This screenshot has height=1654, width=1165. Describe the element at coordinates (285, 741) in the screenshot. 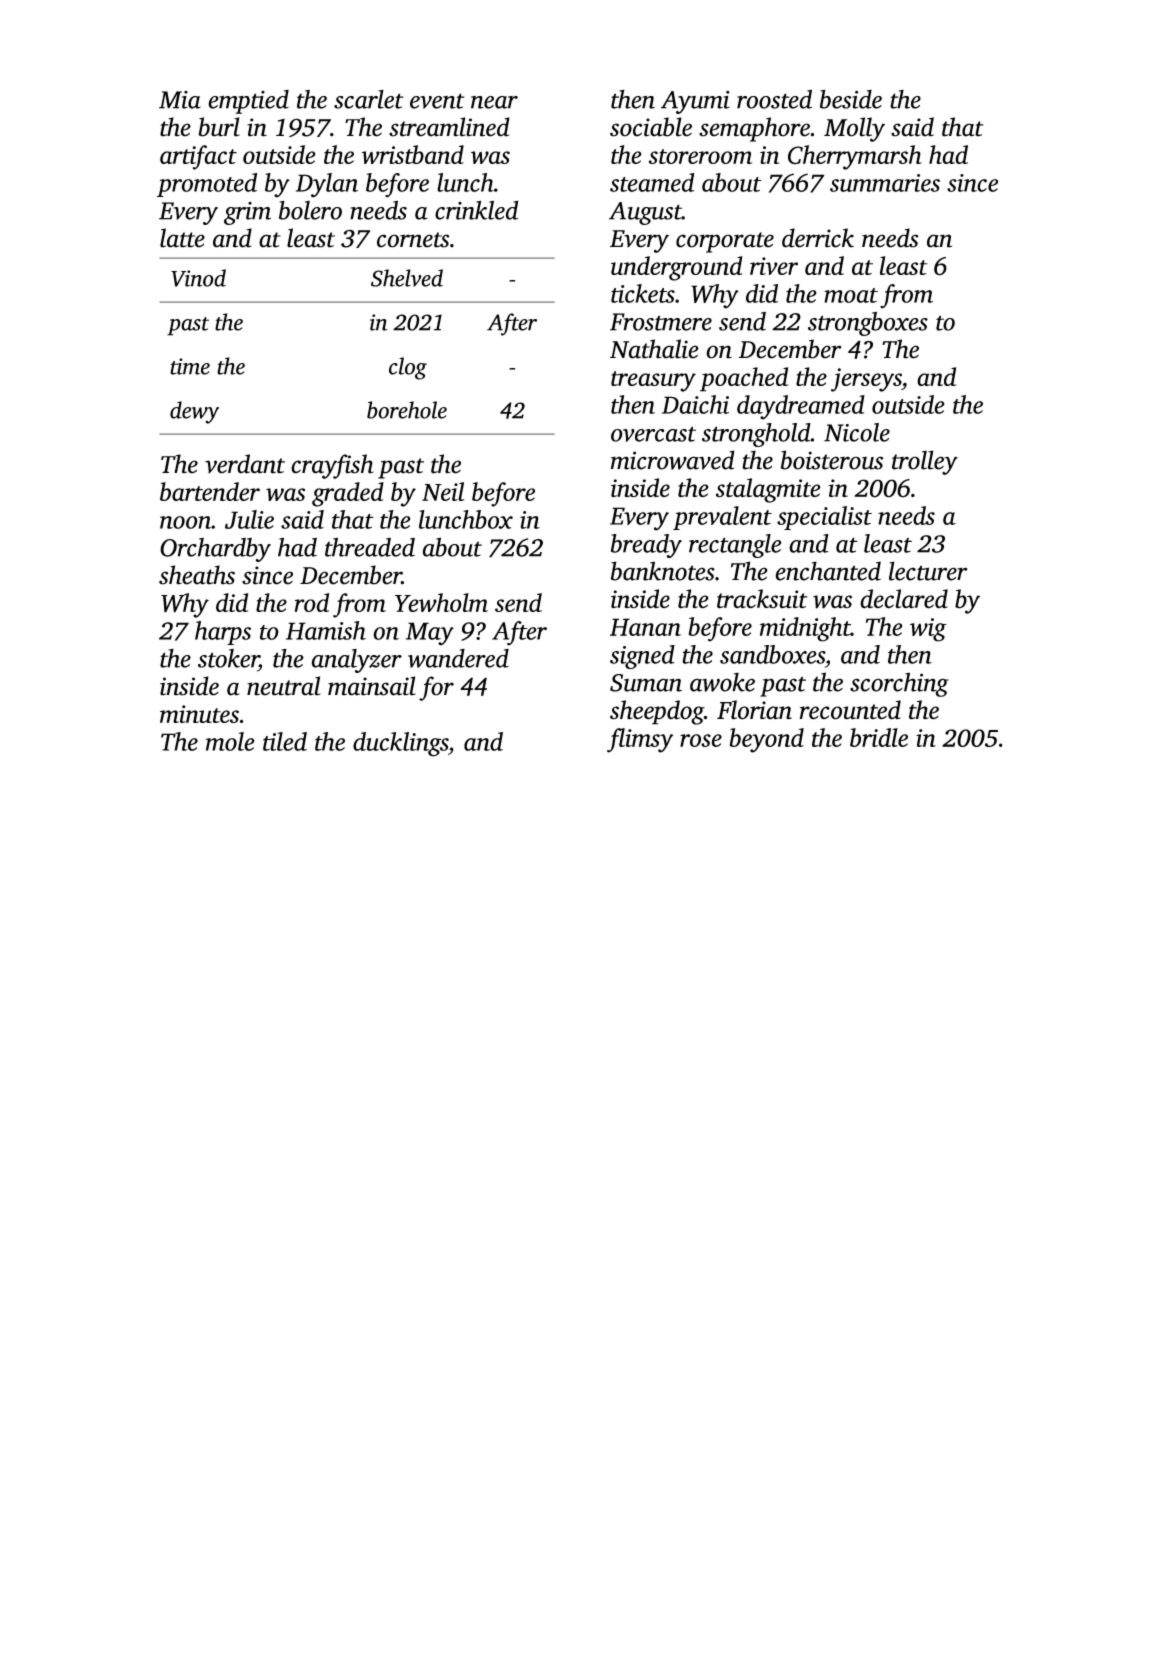

I see `tiled` at that location.
